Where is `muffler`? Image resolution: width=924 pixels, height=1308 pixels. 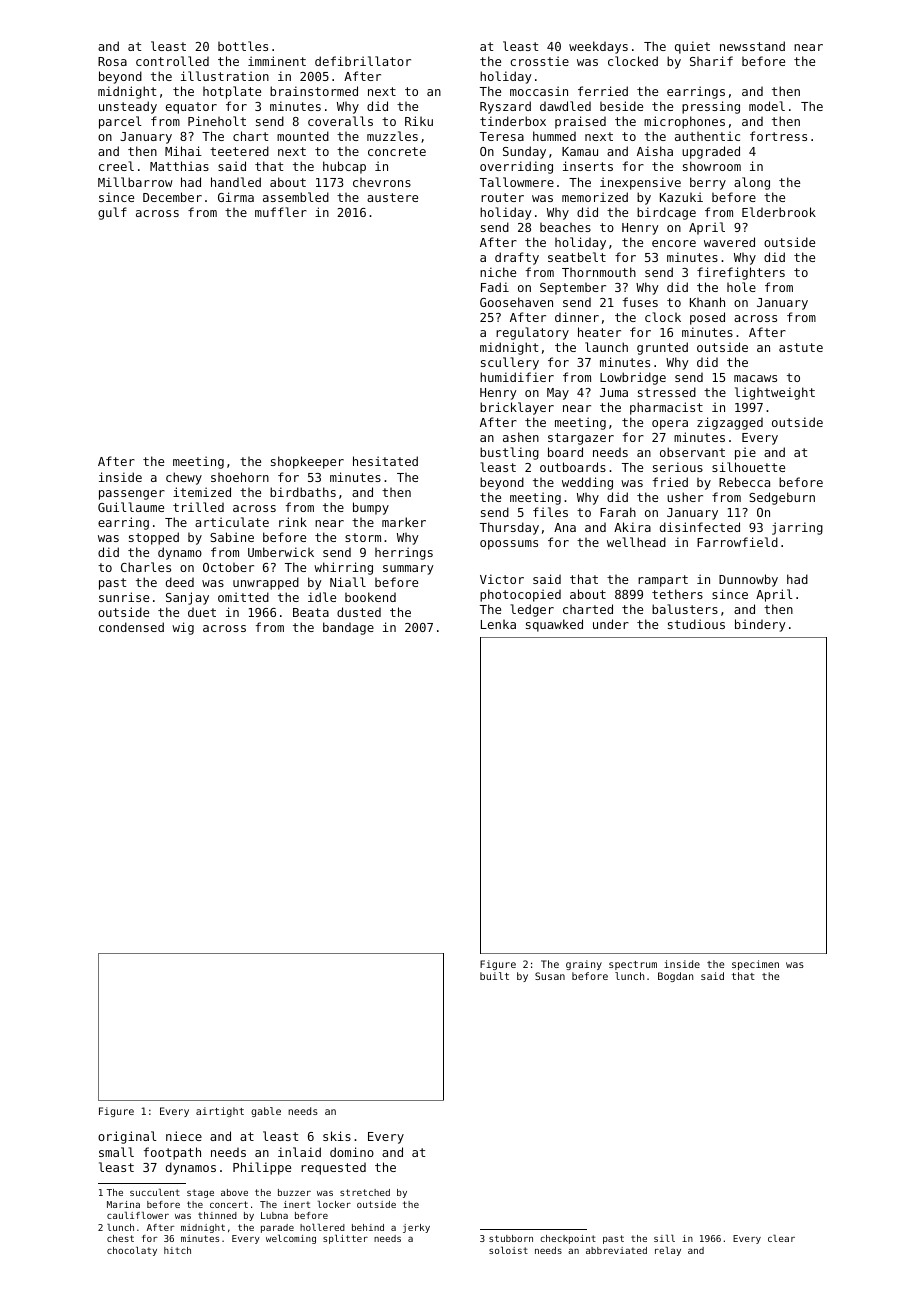 muffler is located at coordinates (281, 212).
